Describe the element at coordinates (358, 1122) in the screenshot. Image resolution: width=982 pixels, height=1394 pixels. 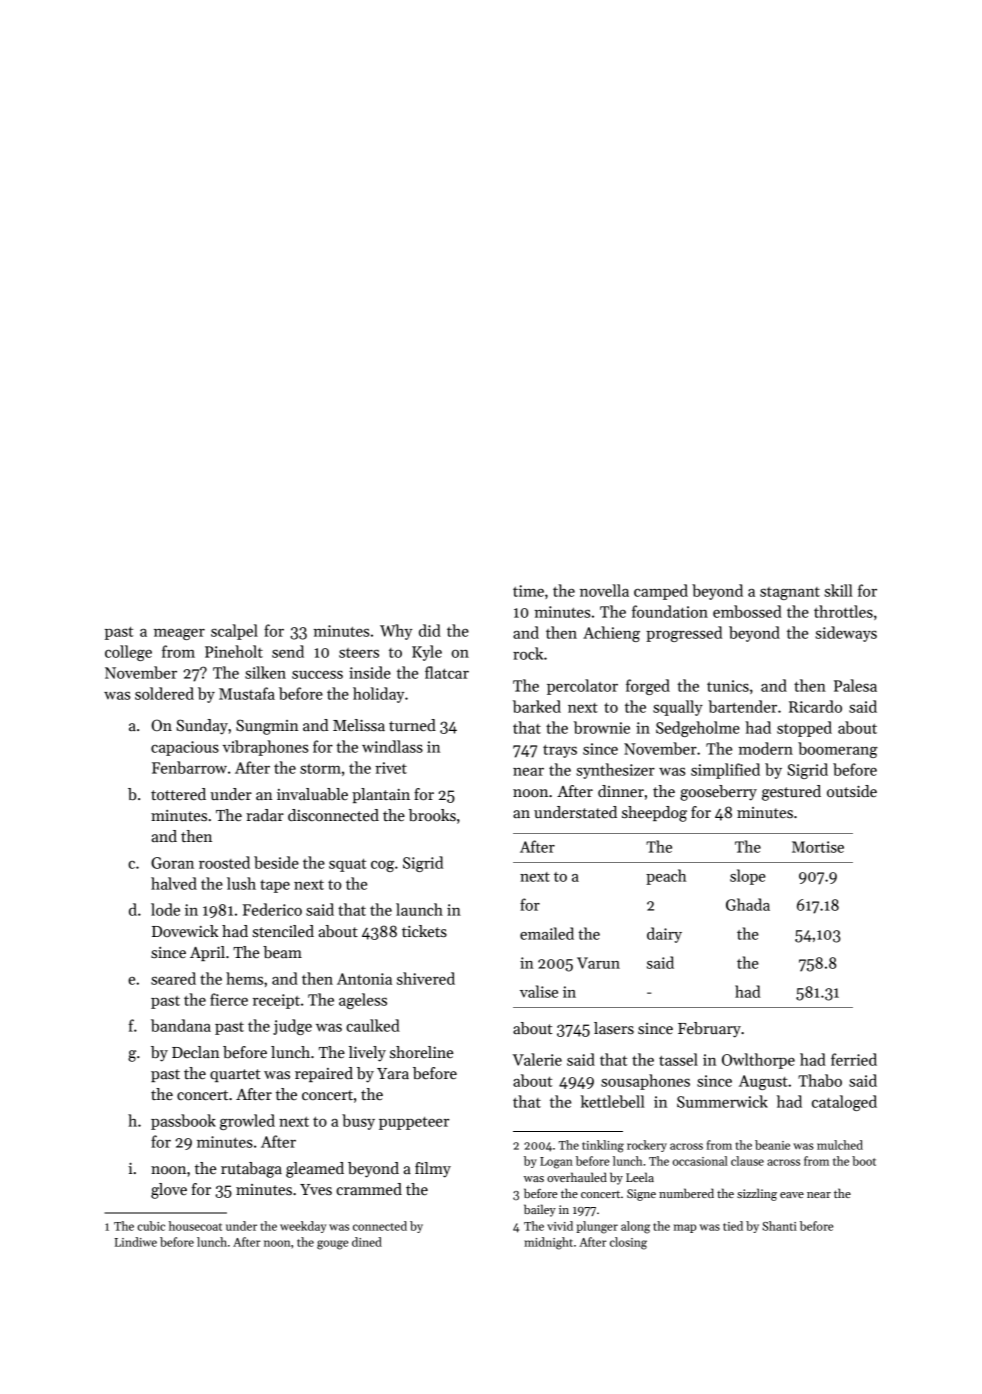
I see `busy` at that location.
